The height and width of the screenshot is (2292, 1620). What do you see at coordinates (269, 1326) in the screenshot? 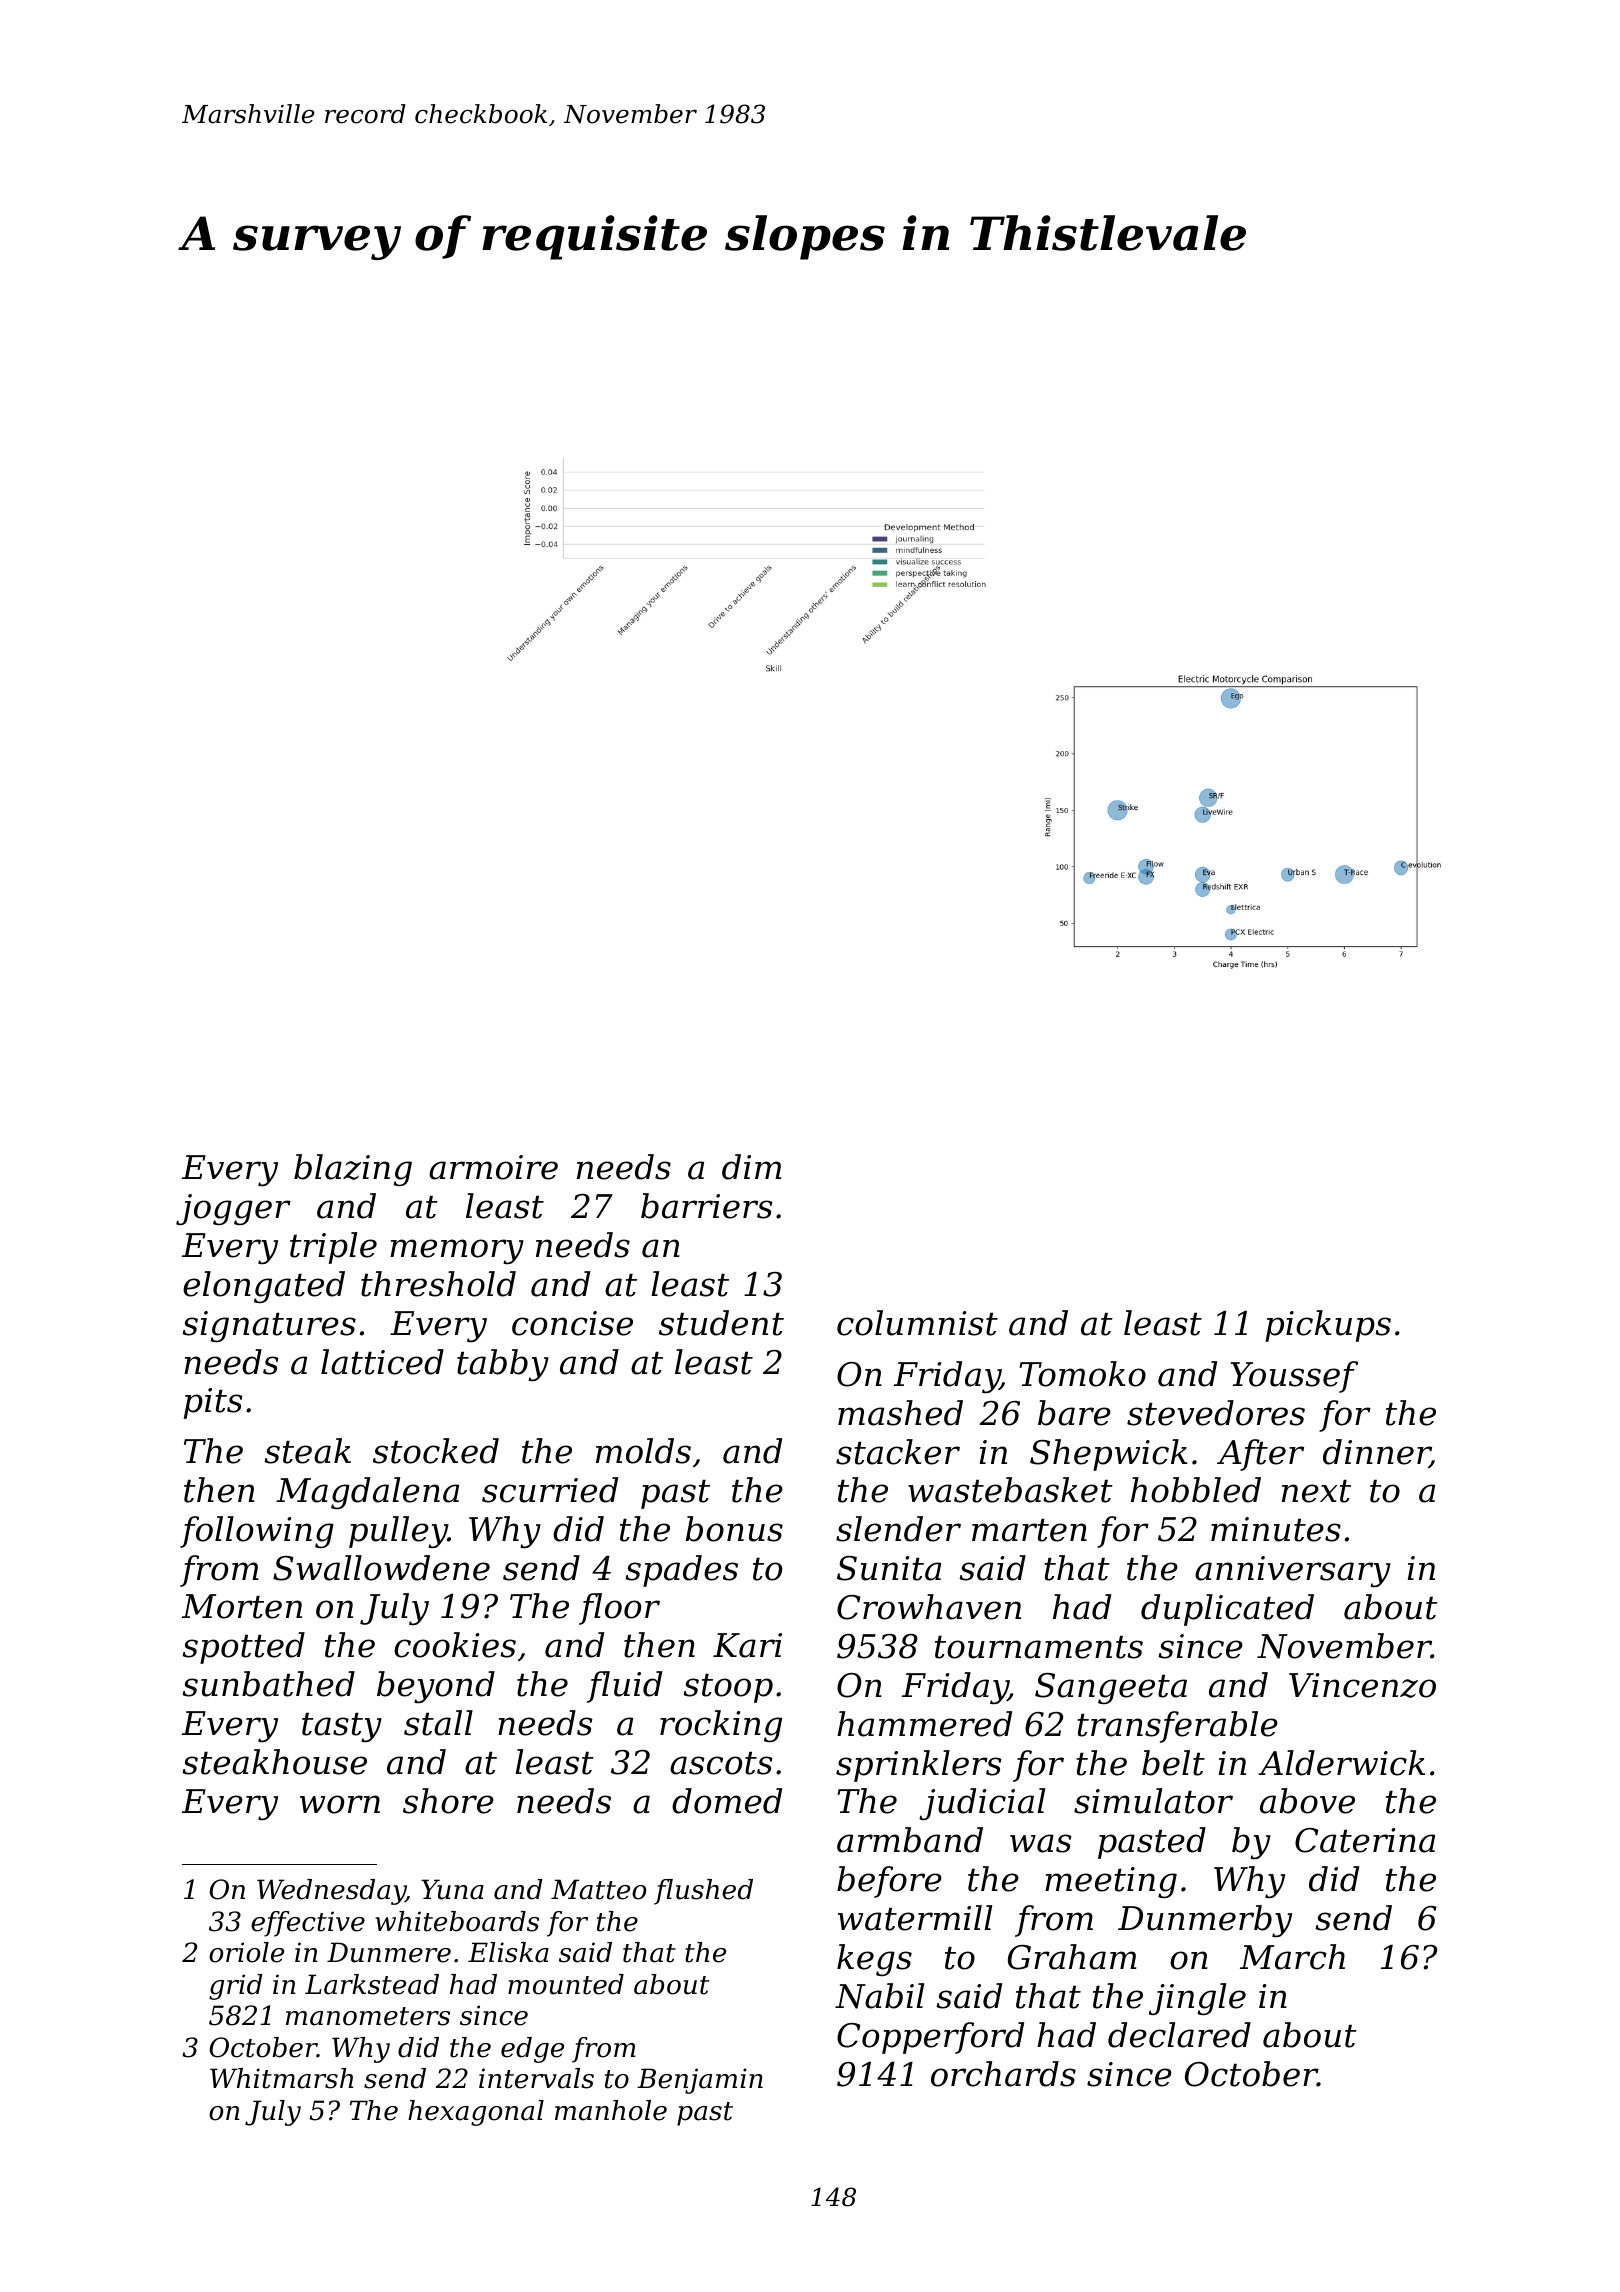
I see `signatures` at bounding box center [269, 1326].
